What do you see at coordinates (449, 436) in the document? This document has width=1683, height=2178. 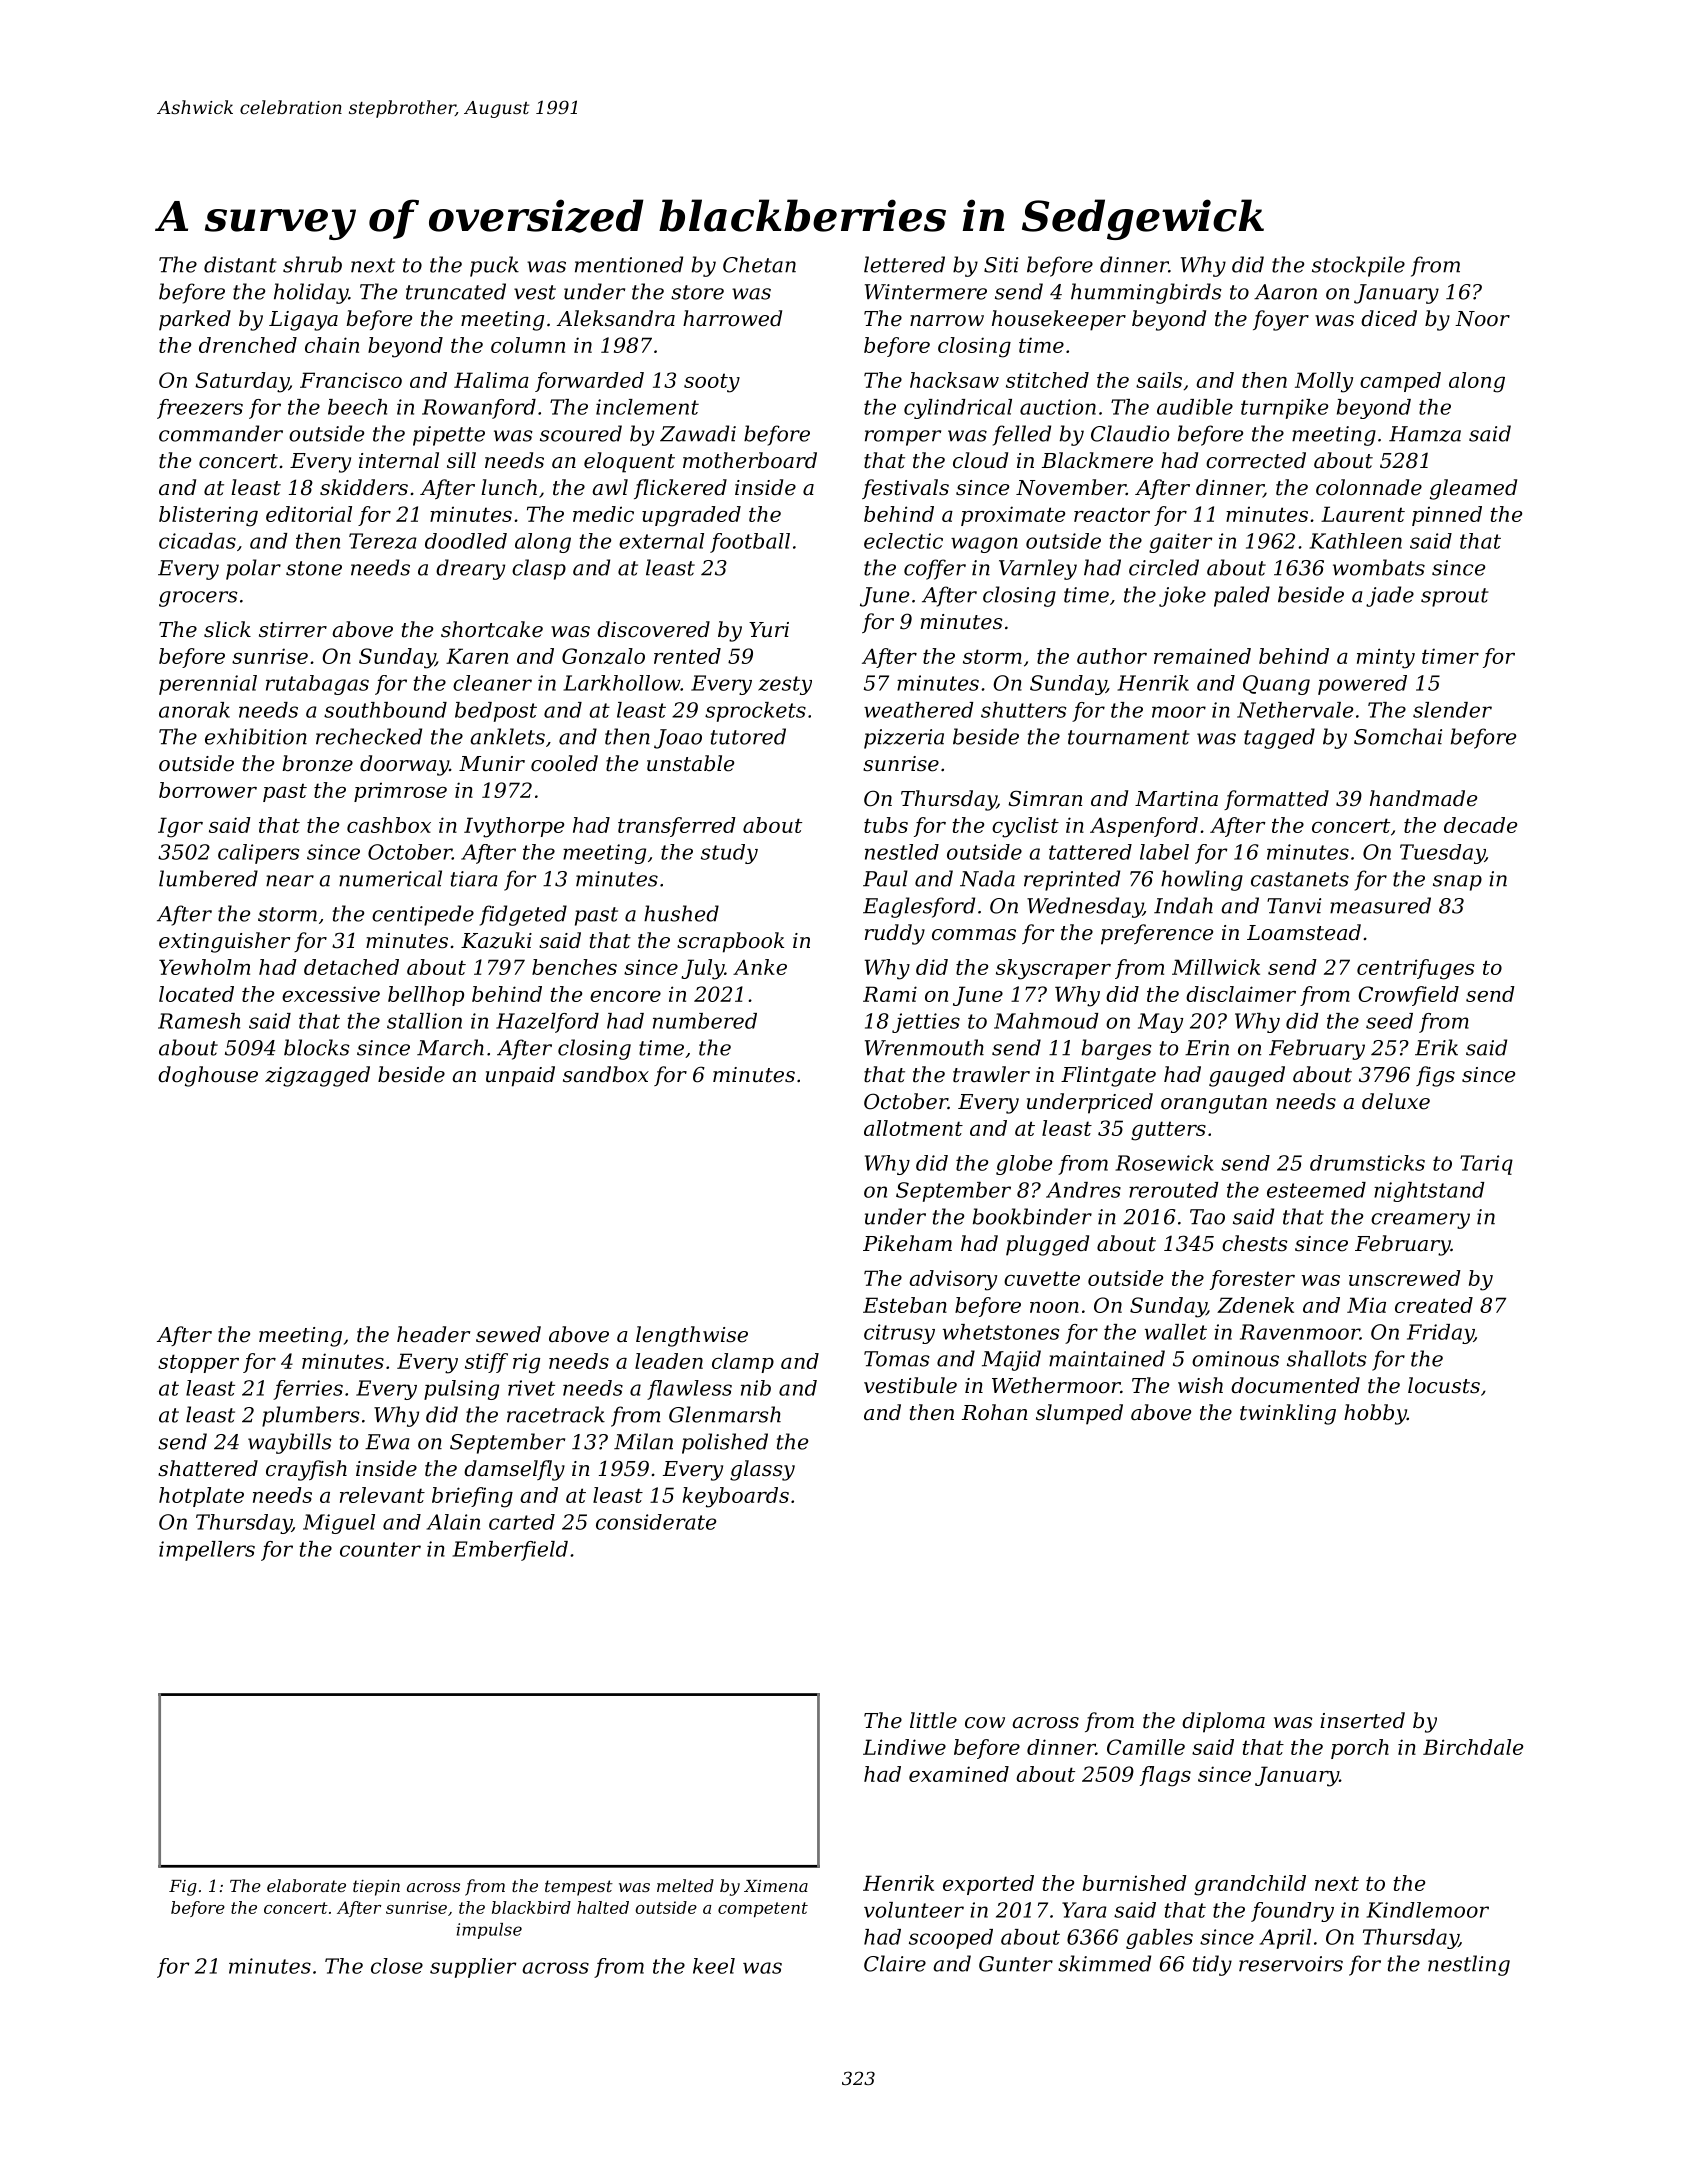 I see `pipette` at bounding box center [449, 436].
